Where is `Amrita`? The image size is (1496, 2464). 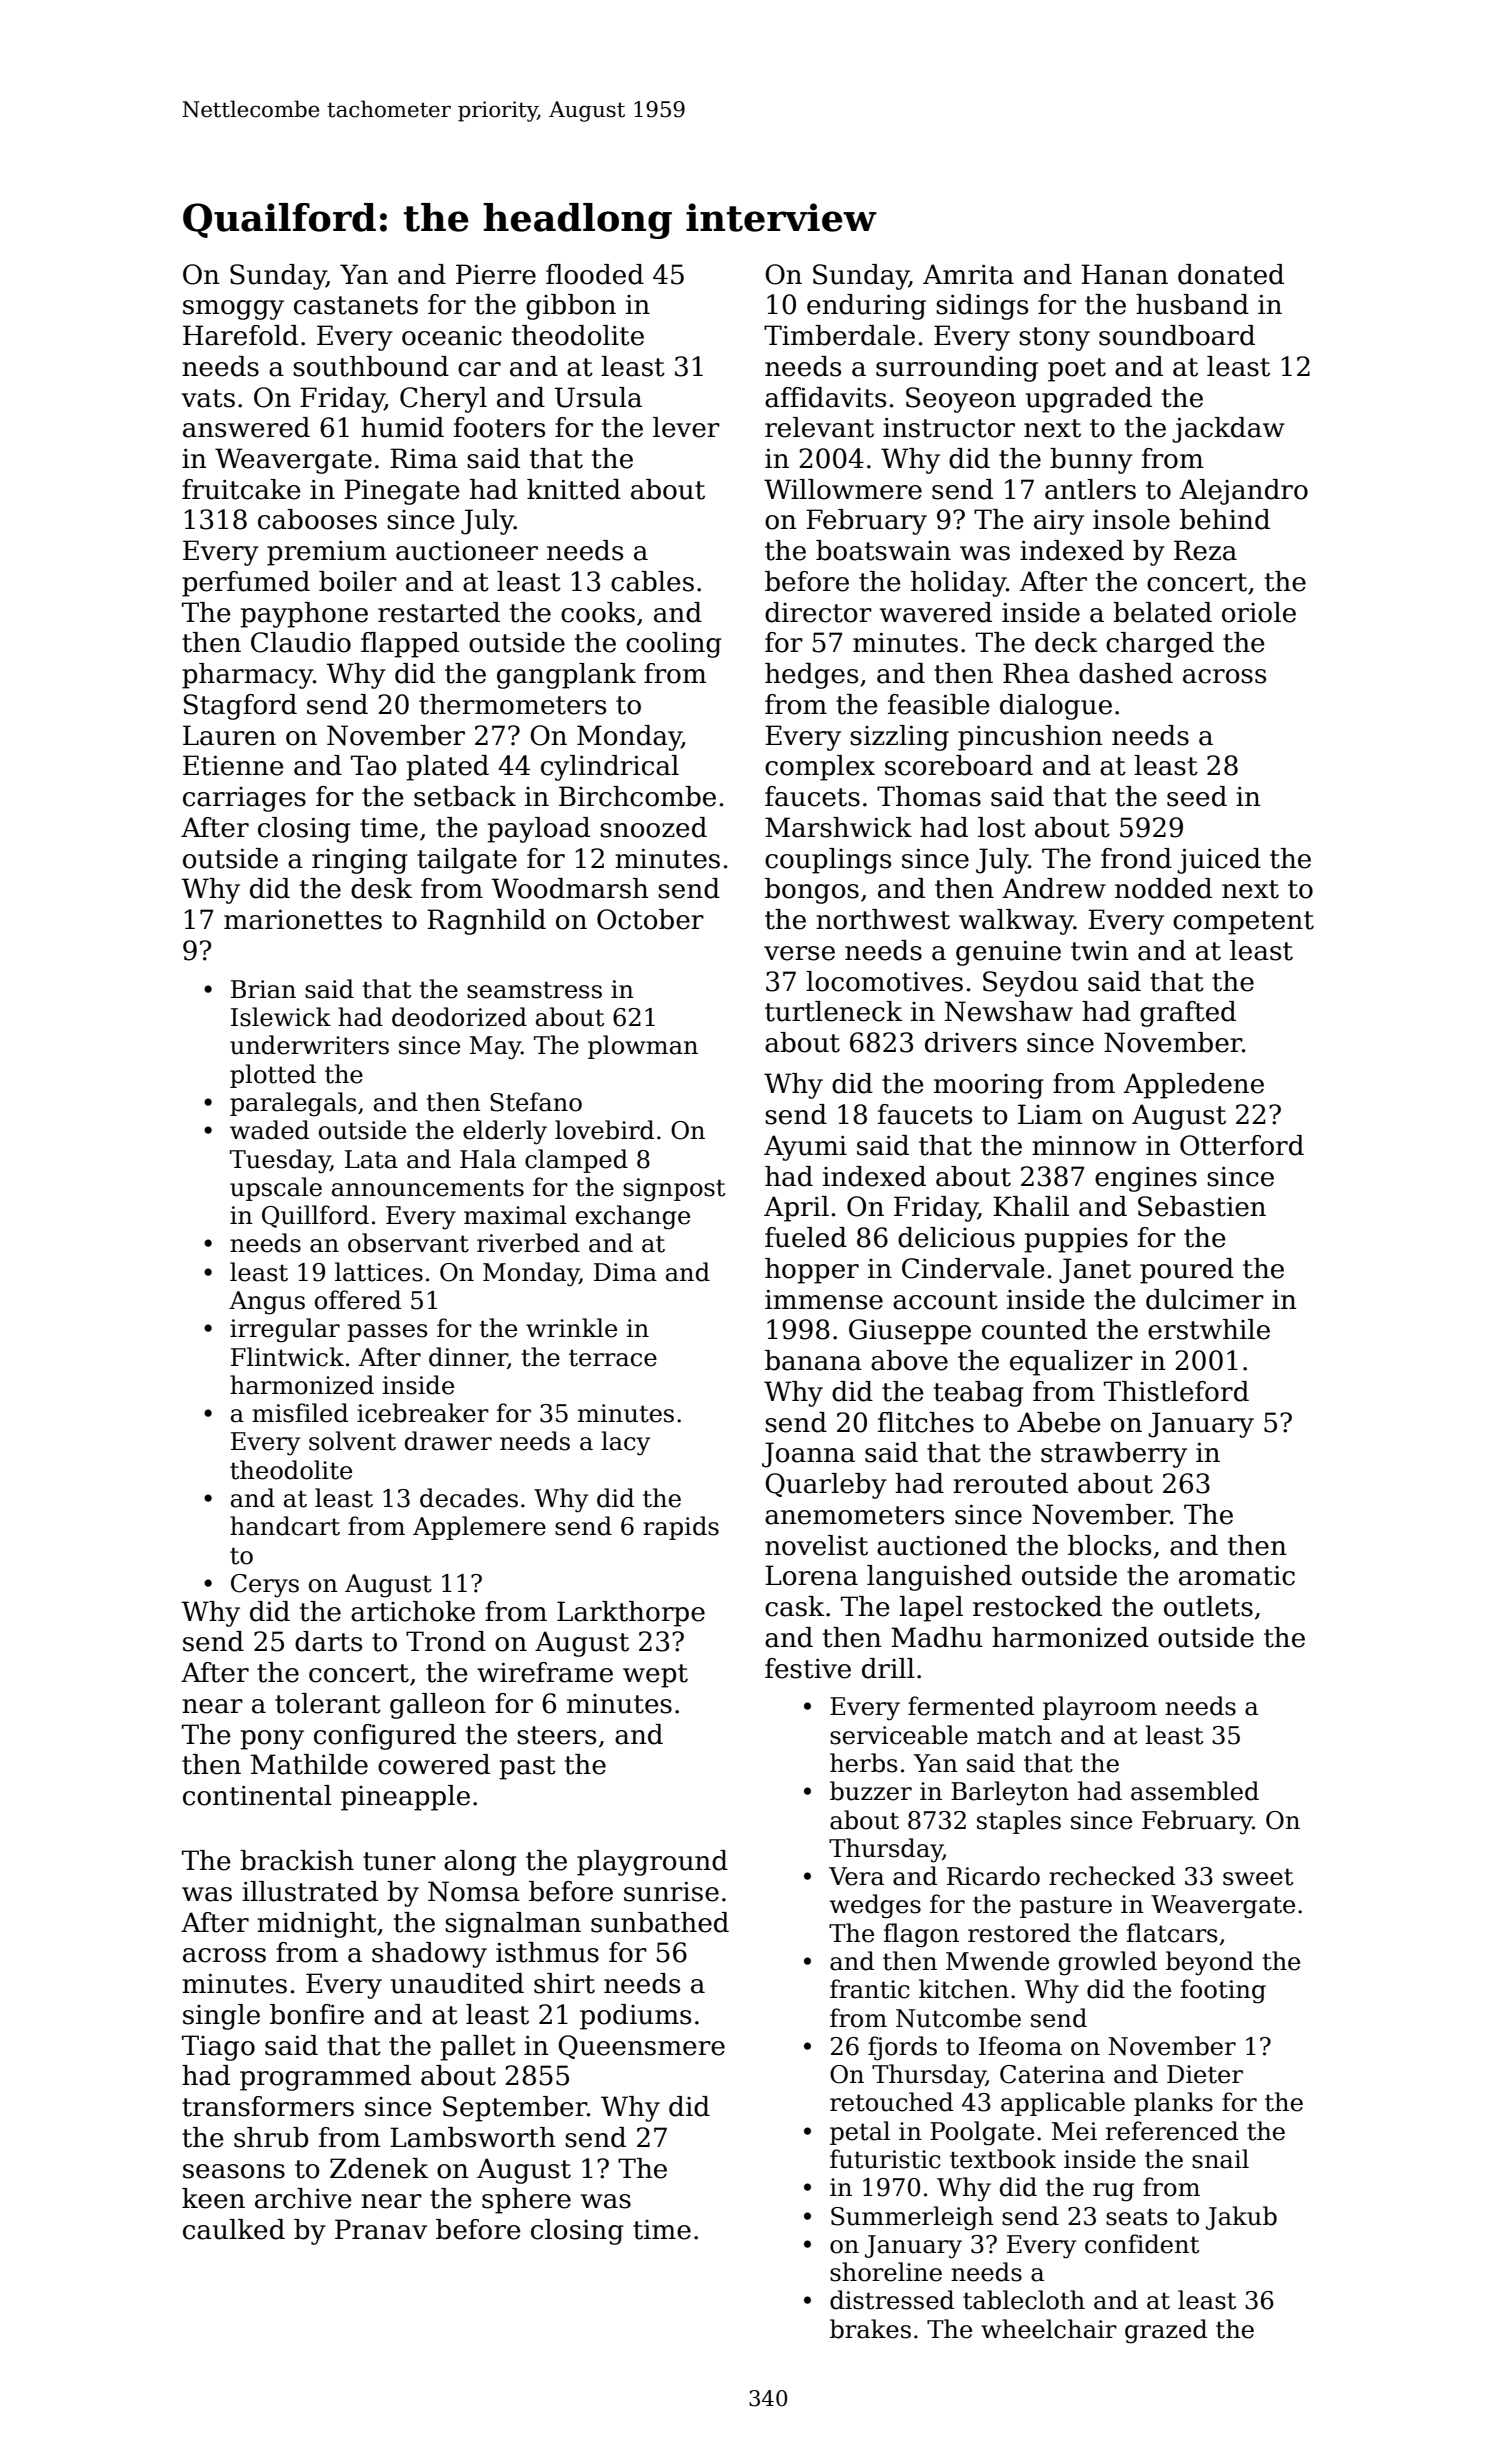 Amrita is located at coordinates (968, 274).
